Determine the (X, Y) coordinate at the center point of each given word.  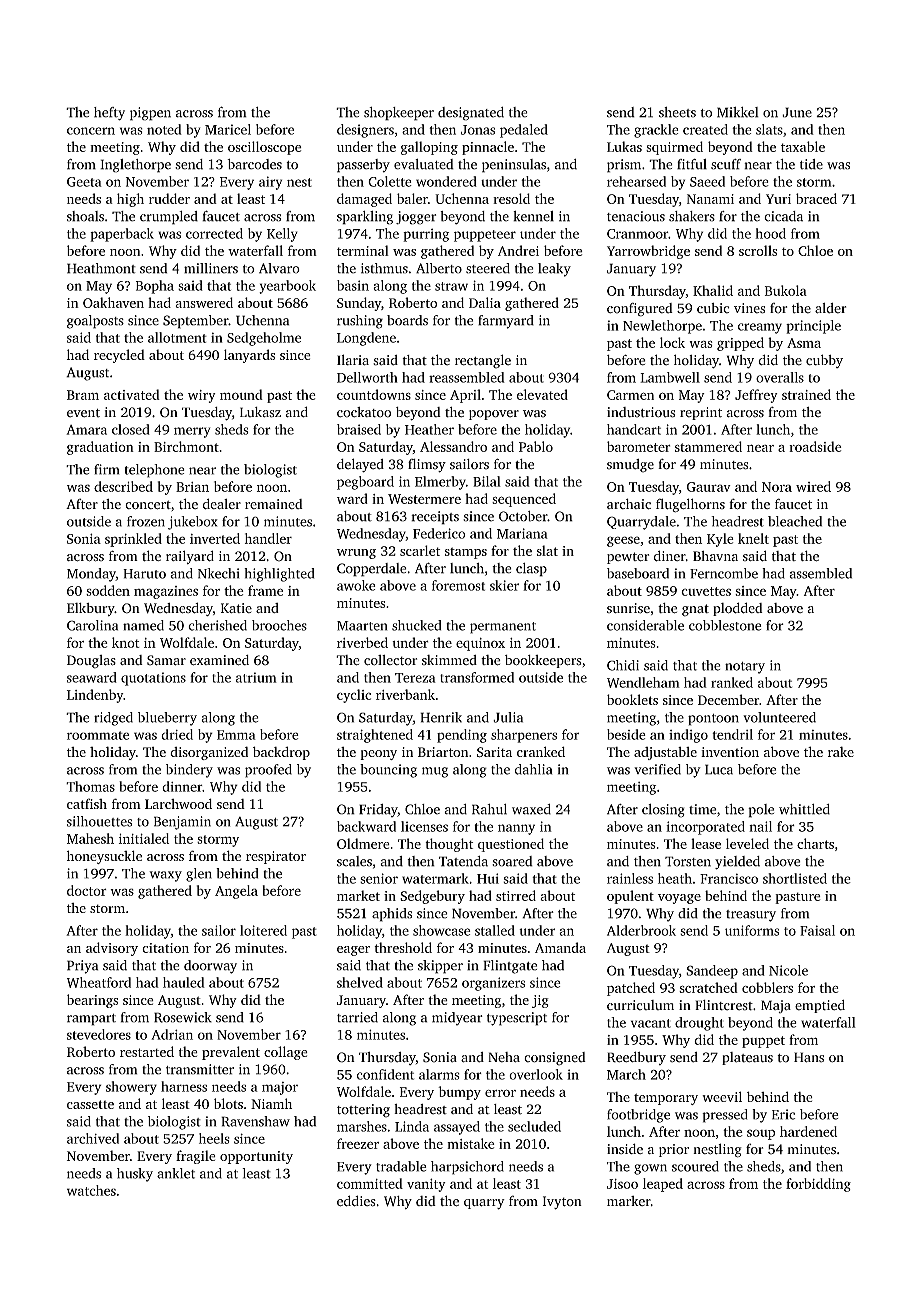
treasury (751, 916)
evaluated (424, 164)
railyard (190, 557)
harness (184, 1086)
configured (640, 310)
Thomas (90, 786)
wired (813, 486)
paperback (122, 235)
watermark (435, 878)
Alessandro (453, 446)
